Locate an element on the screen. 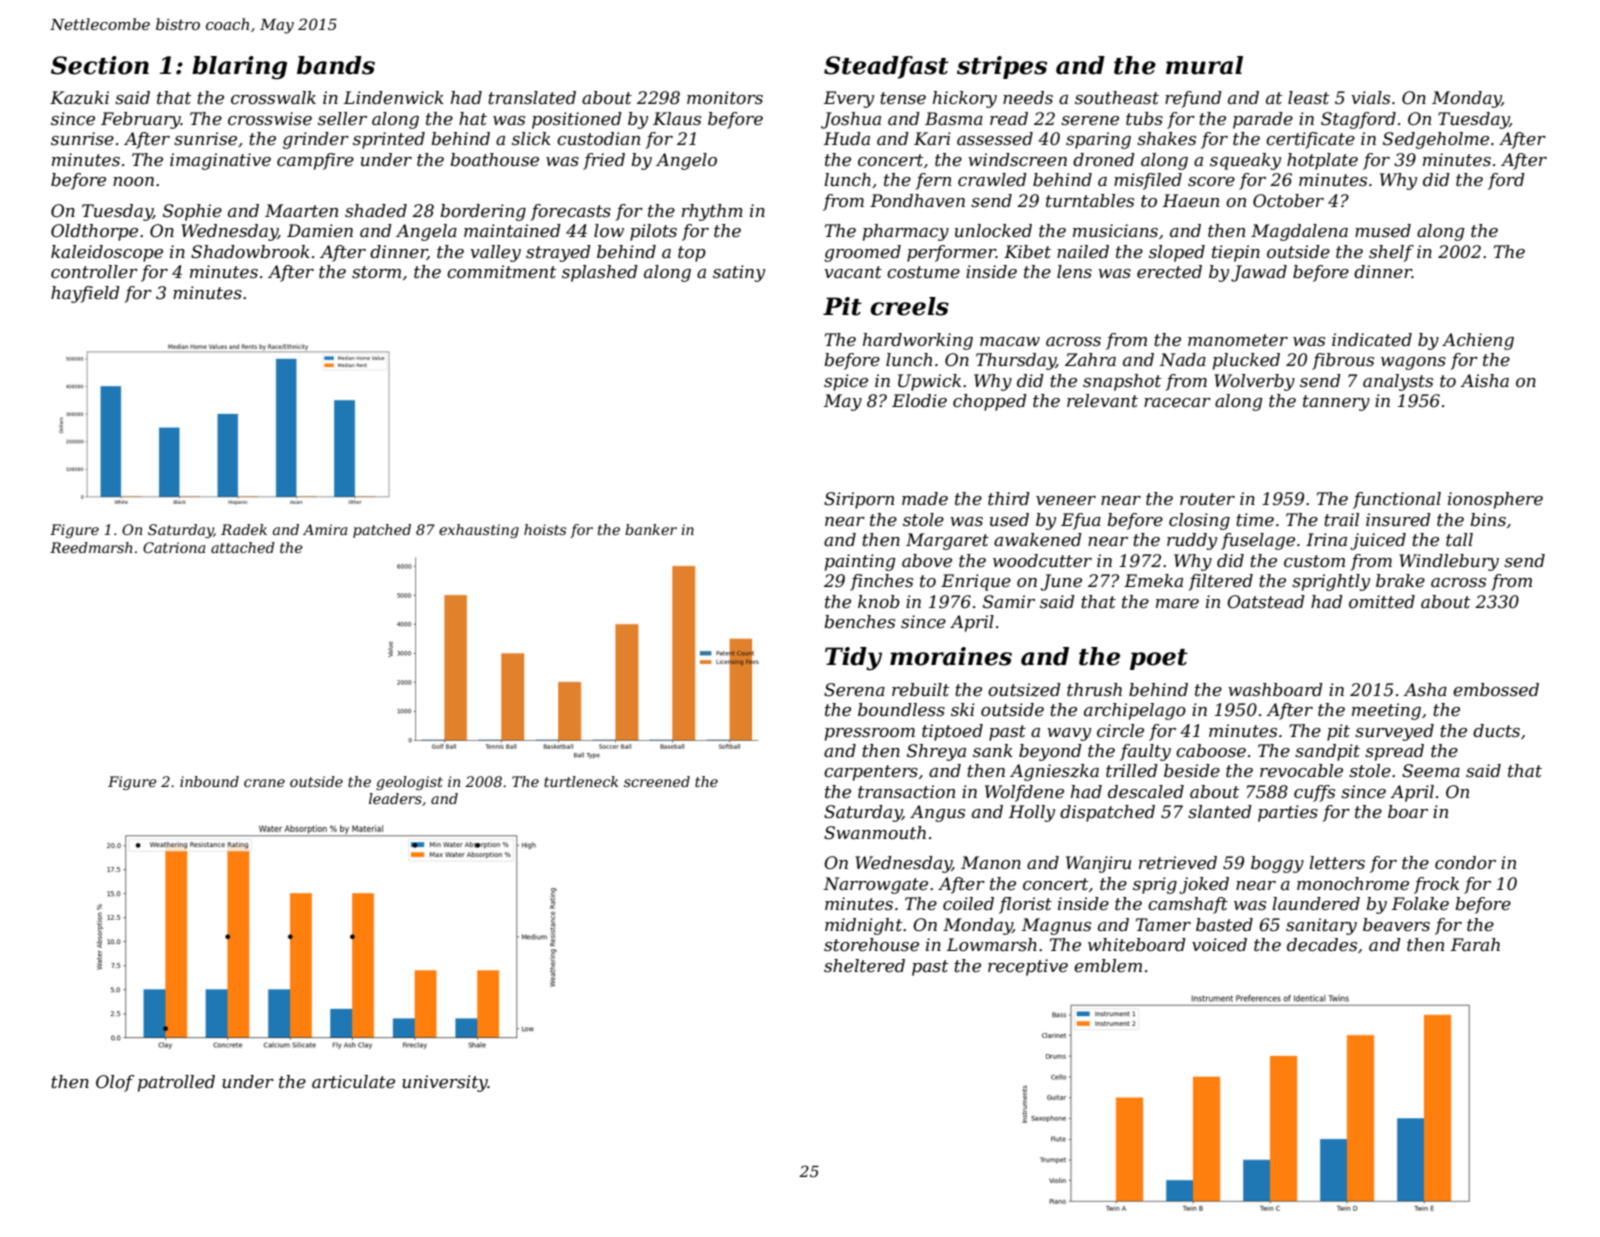 The height and width of the screenshot is (1237, 1600). exhausting is located at coordinates (479, 531).
